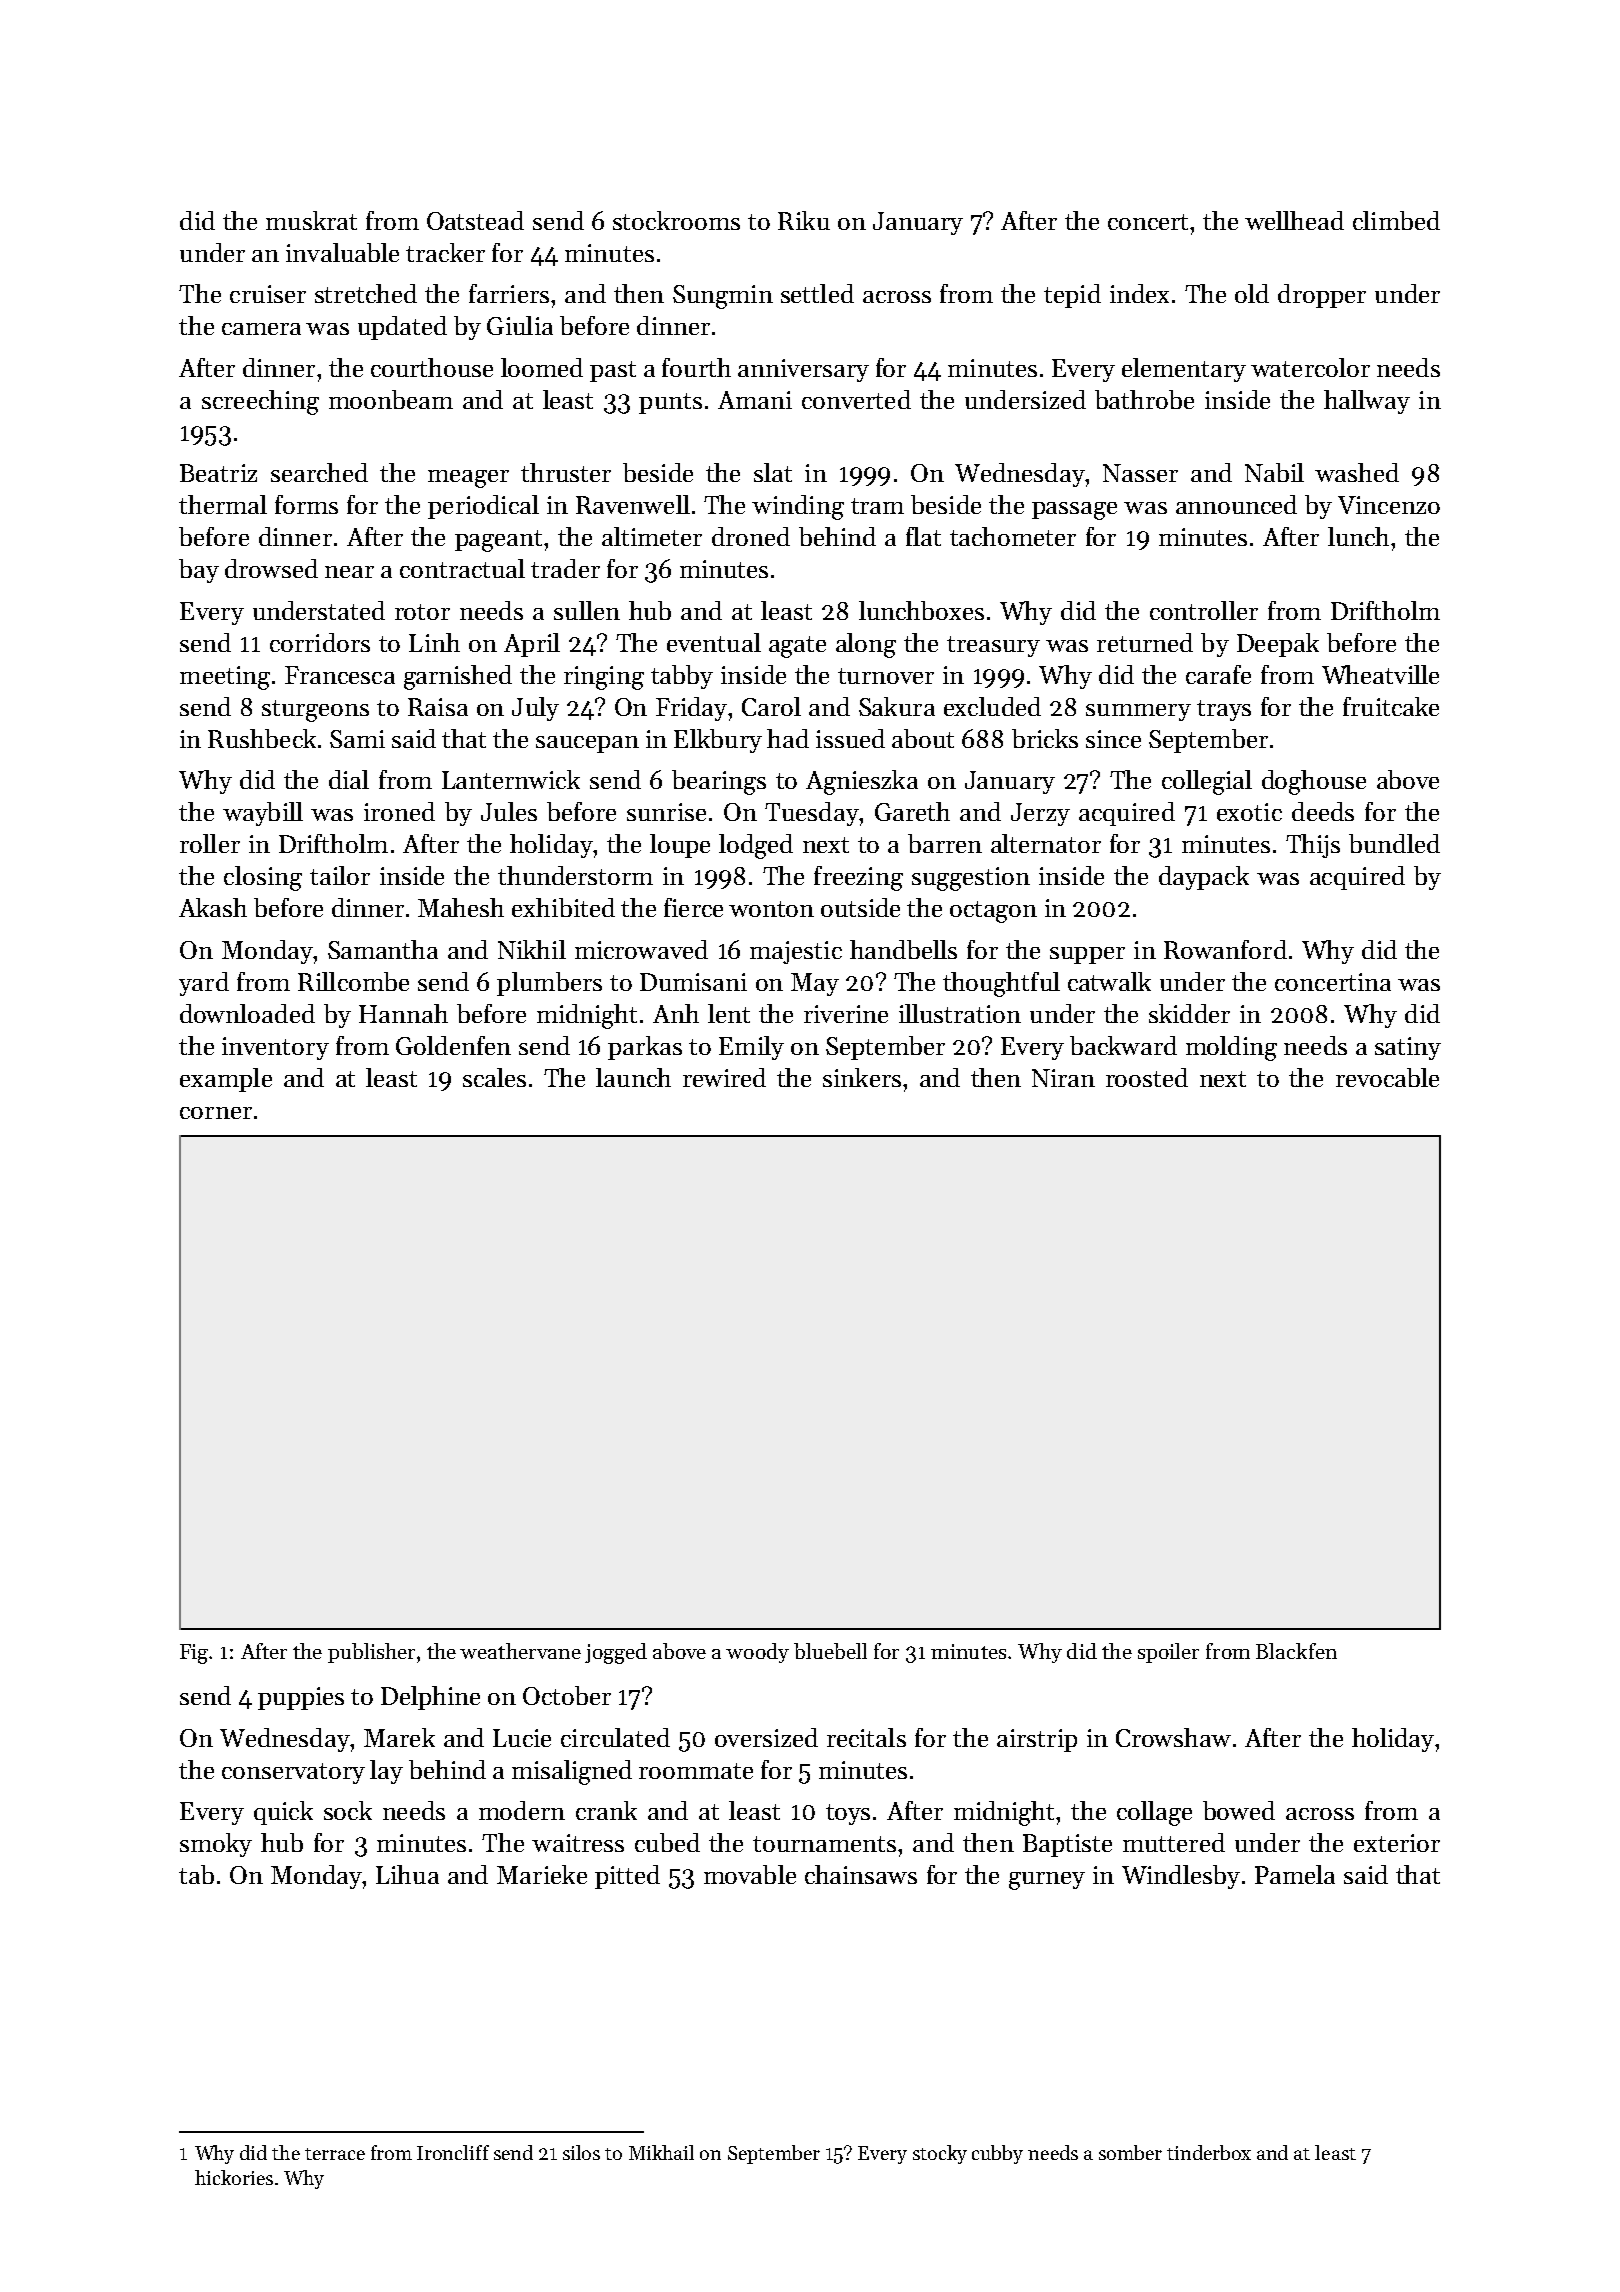 The image size is (1620, 2292). I want to click on weathervane, so click(520, 1651).
